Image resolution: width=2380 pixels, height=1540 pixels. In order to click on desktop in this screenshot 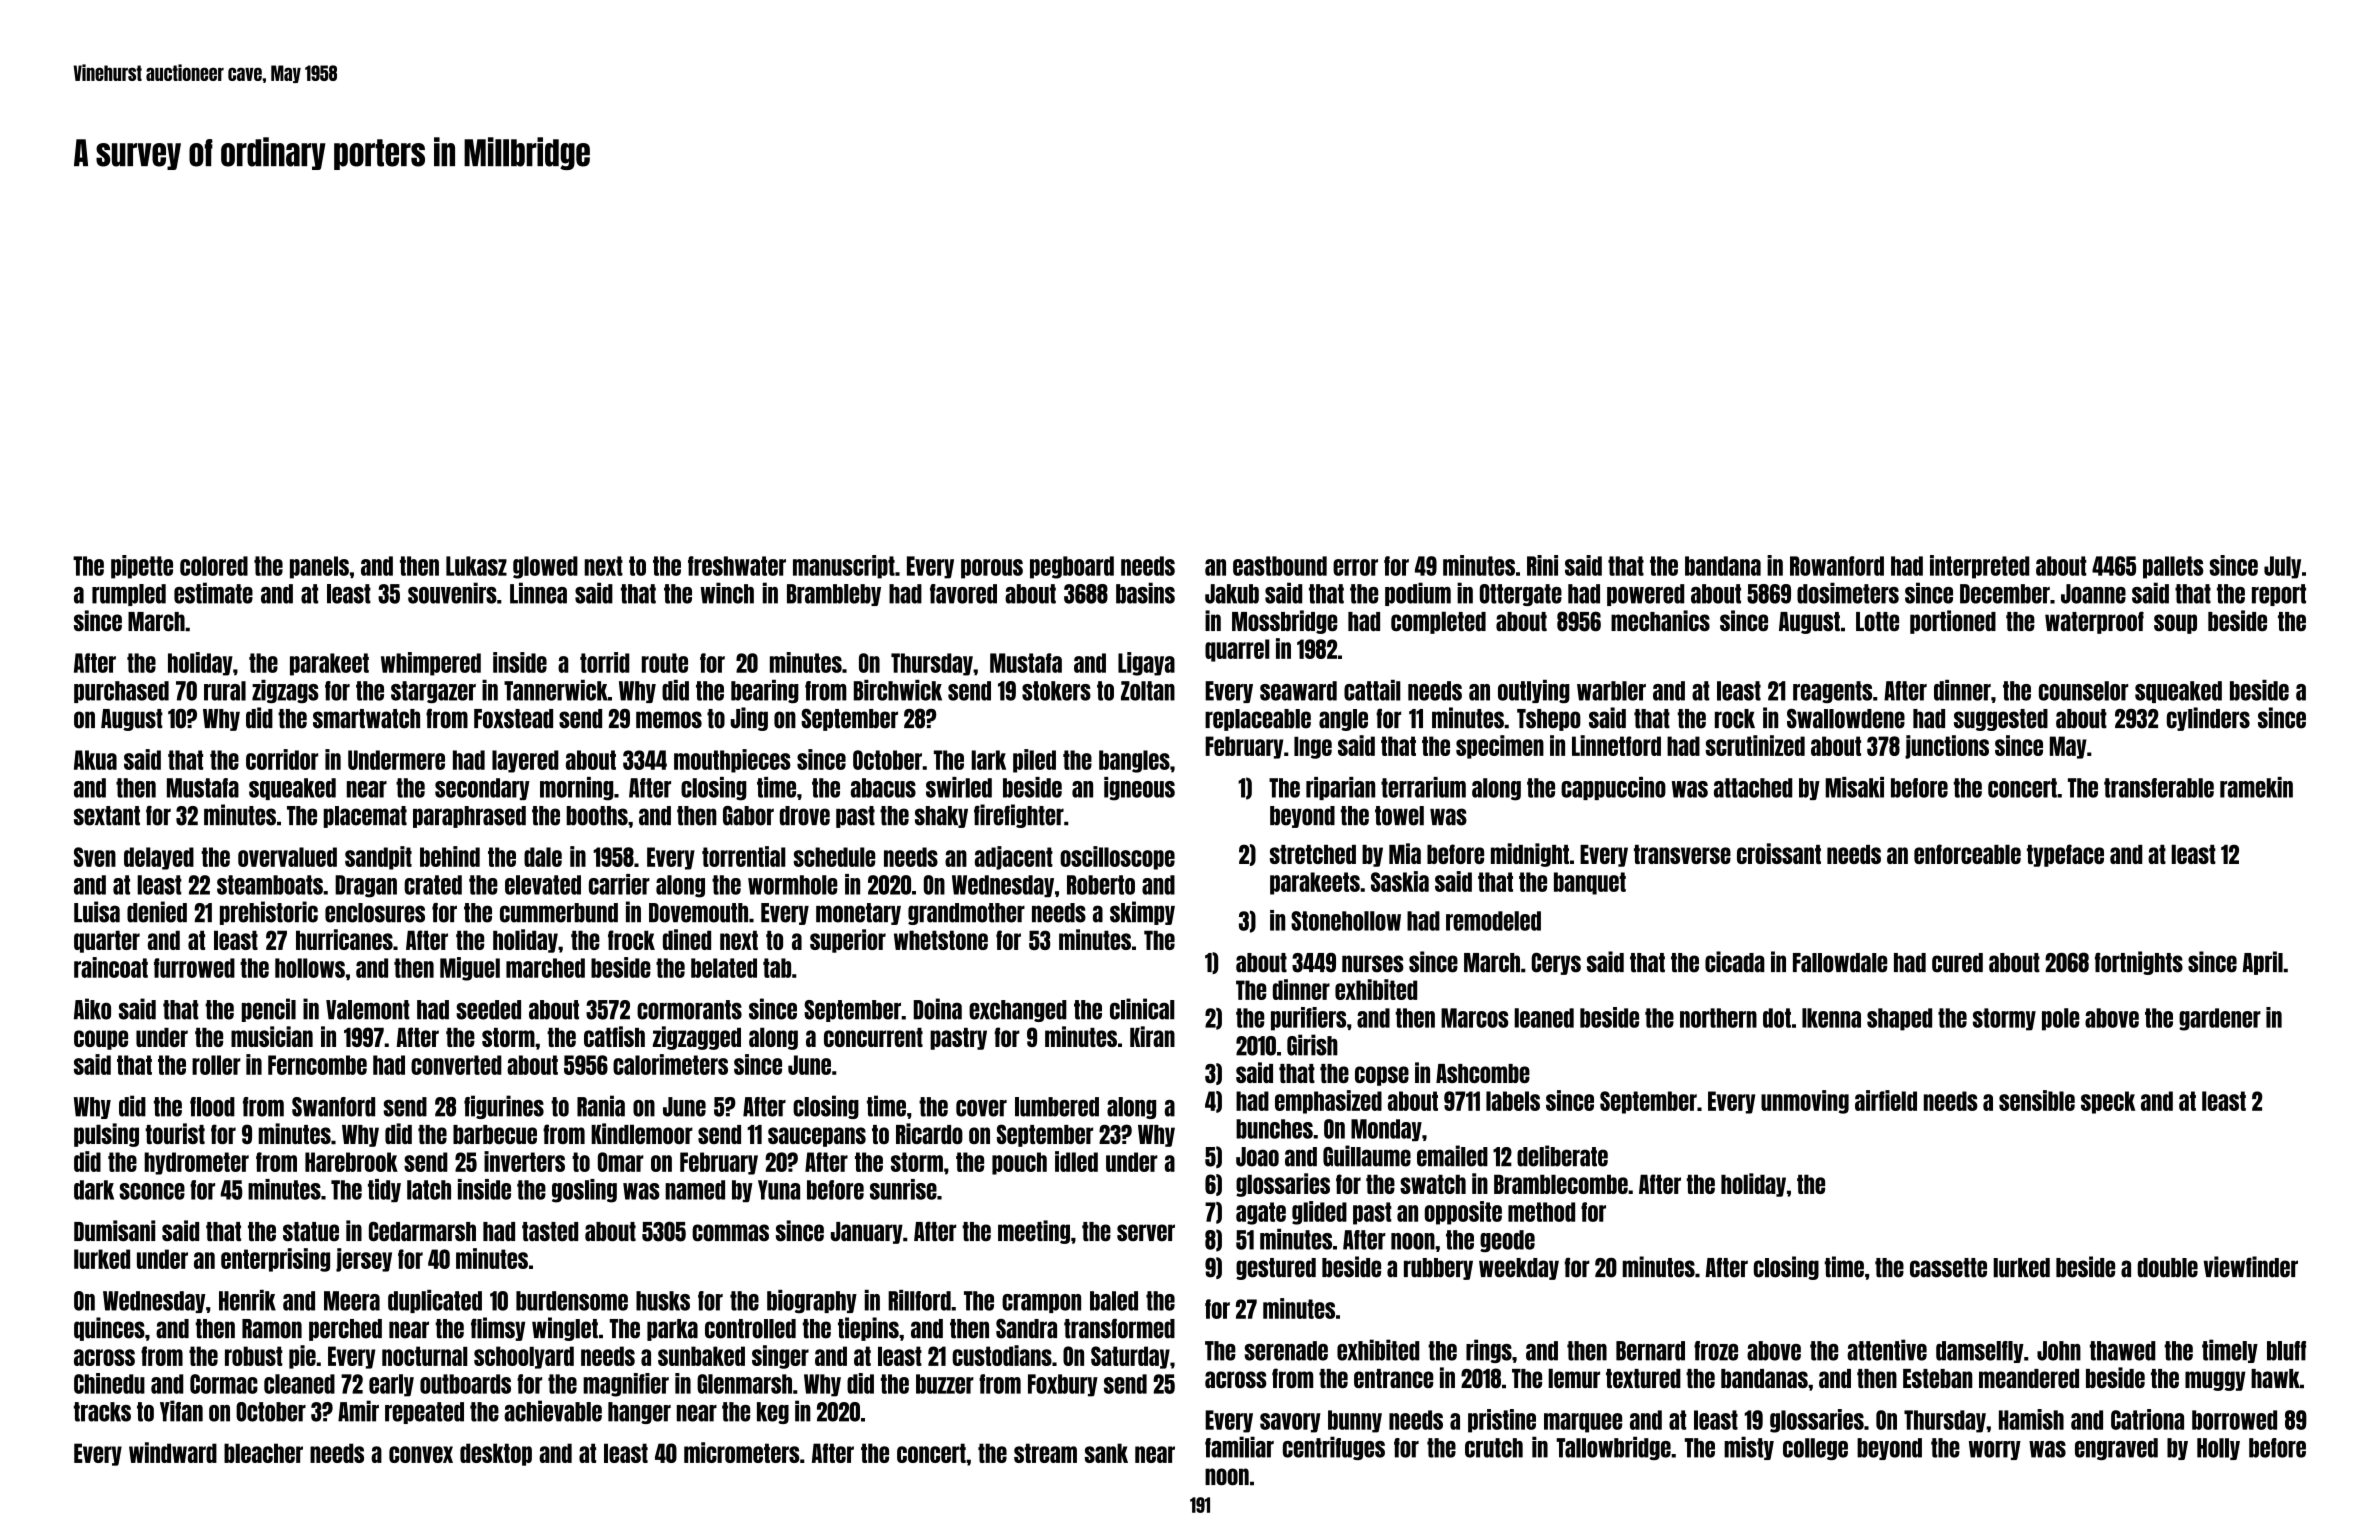, I will do `click(496, 1454)`.
